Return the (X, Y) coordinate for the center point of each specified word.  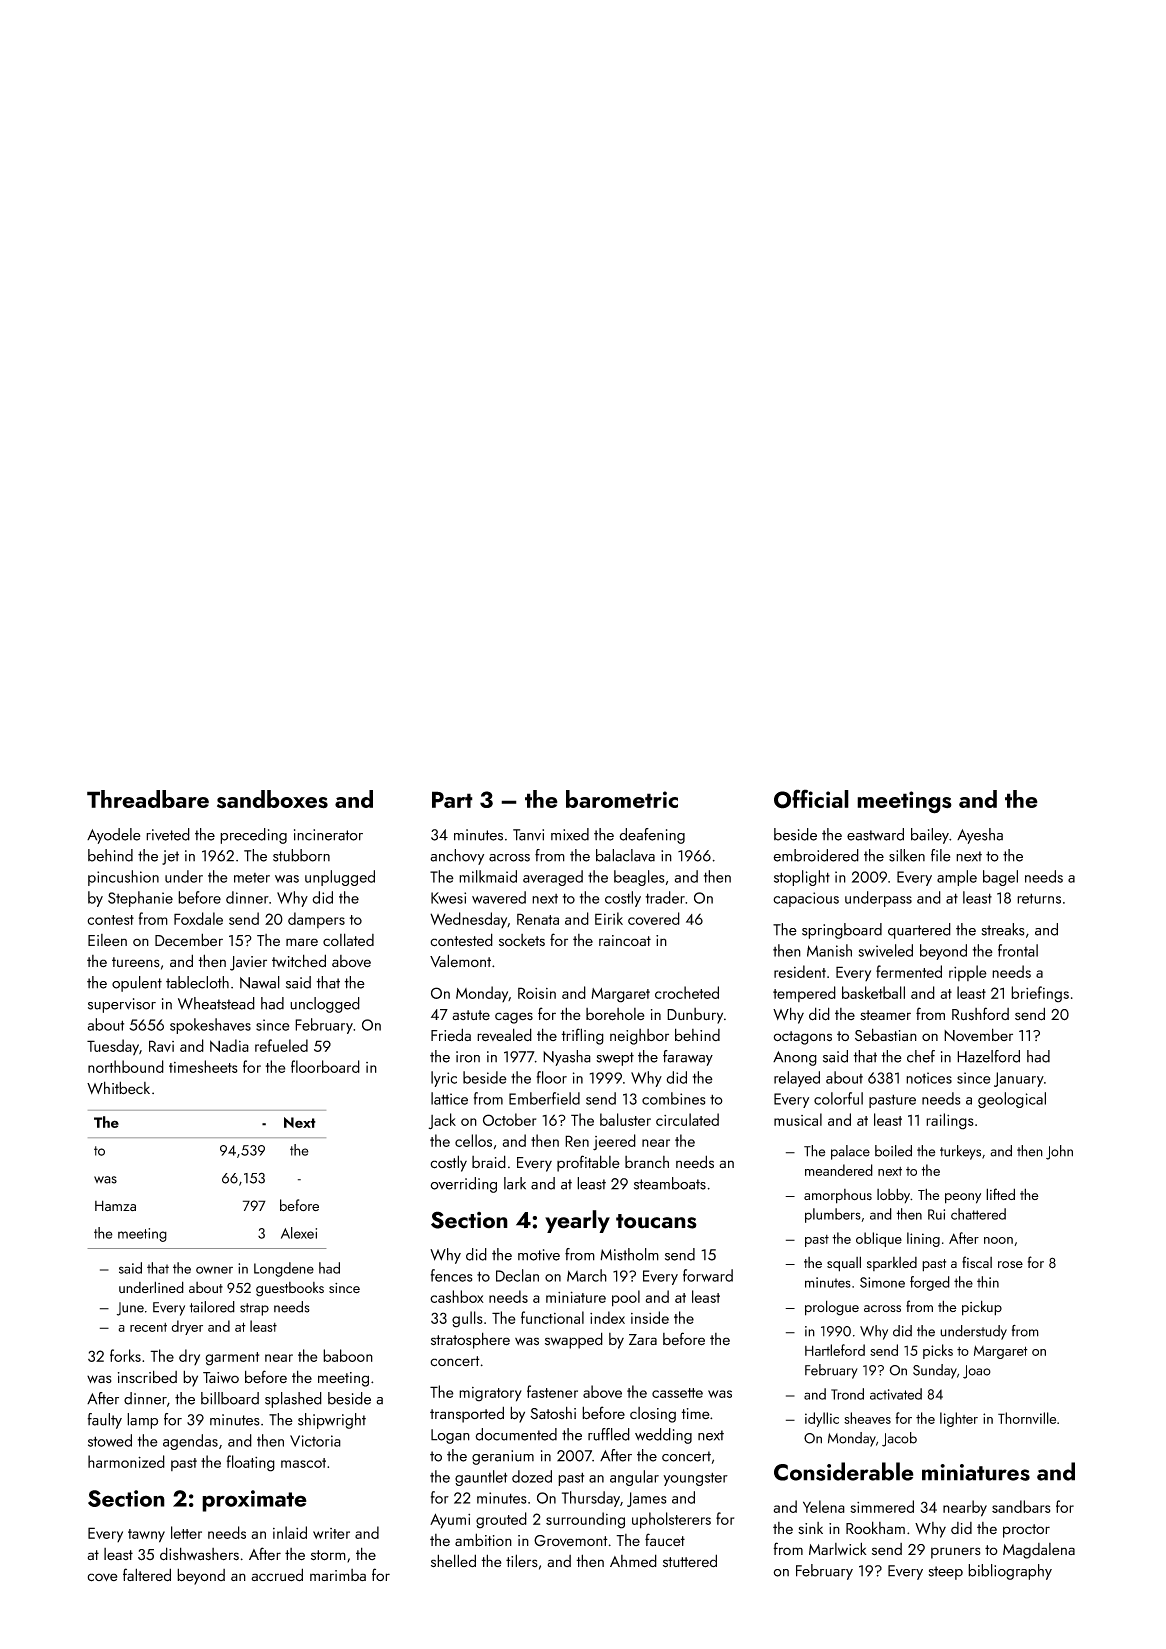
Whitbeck (118, 1088)
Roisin (537, 993)
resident (800, 971)
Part (452, 799)
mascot (303, 1463)
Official (811, 799)
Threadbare (148, 799)
